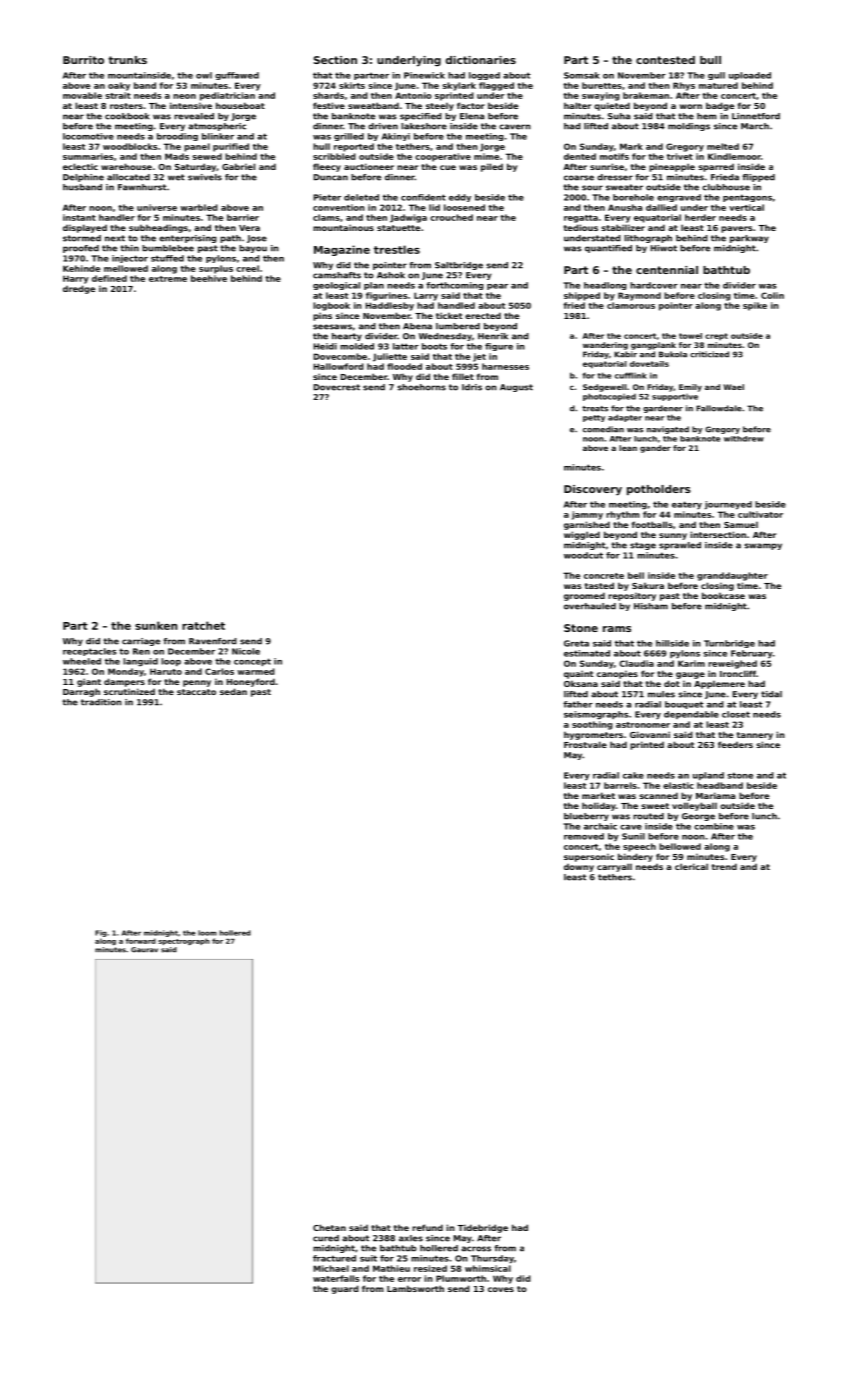 This page has height=1400, width=849. I want to click on spike, so click(755, 306).
